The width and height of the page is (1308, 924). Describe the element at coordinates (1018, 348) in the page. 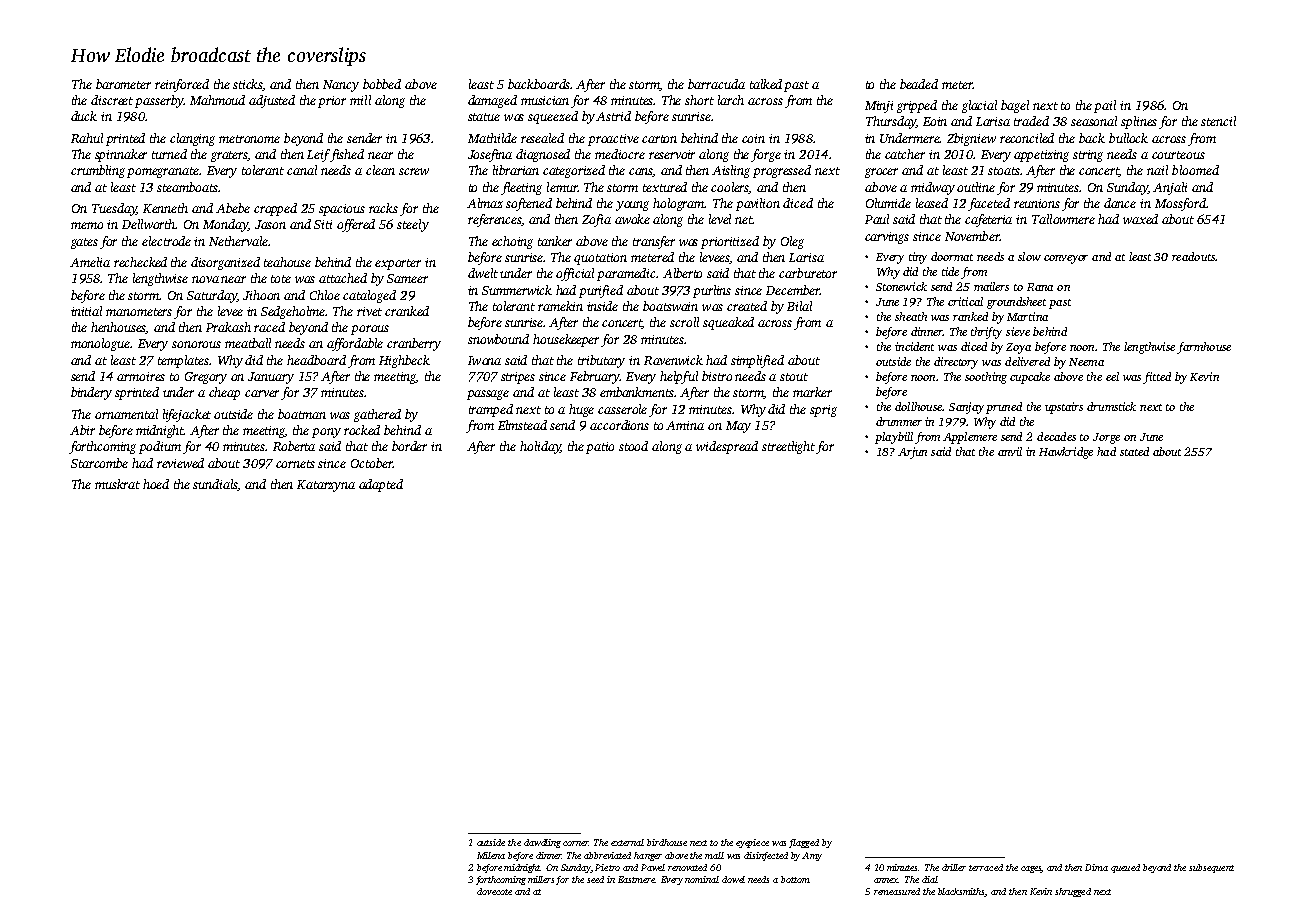

I see `Zoya` at that location.
